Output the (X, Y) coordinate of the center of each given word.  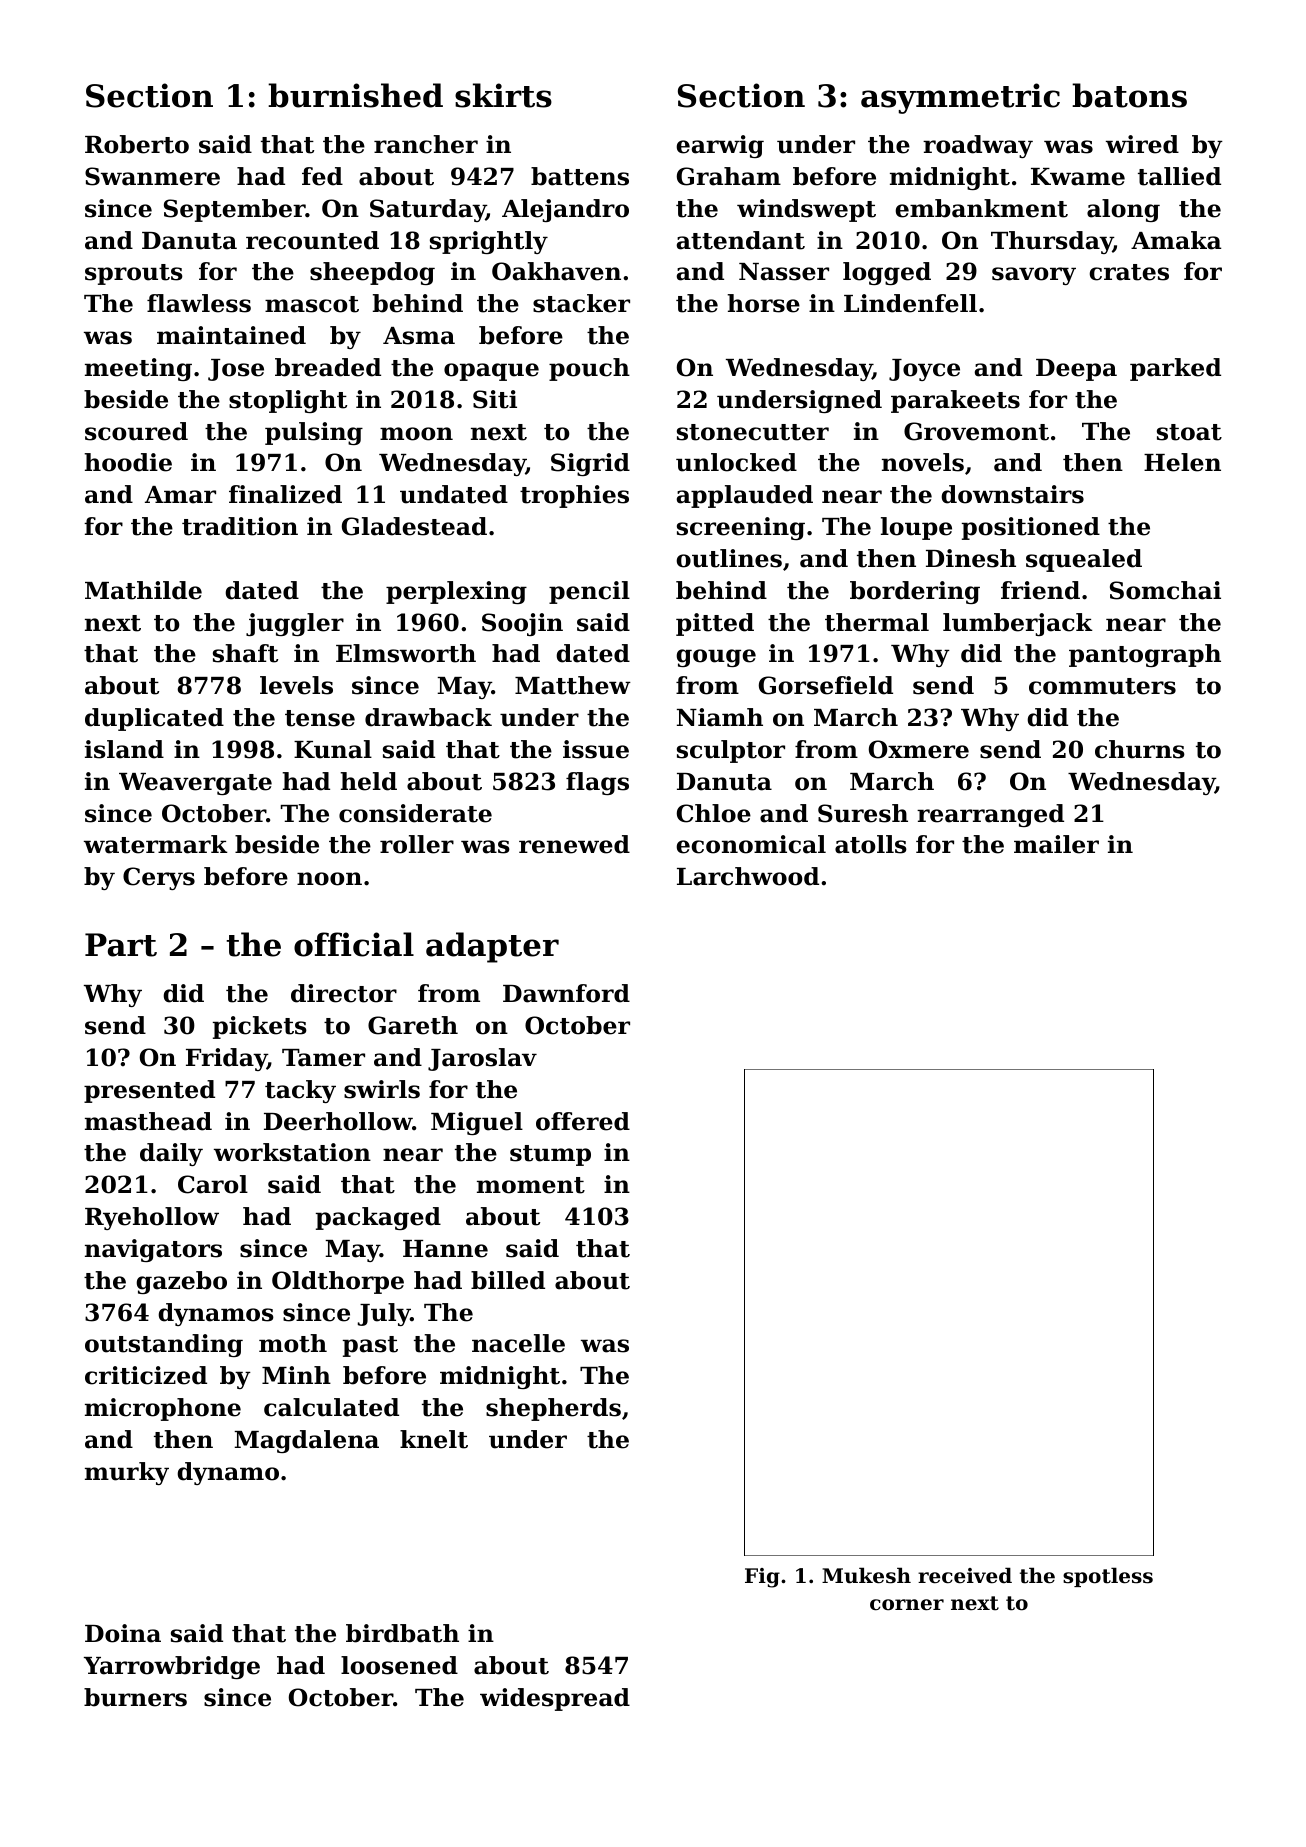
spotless (1108, 1577)
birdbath (402, 1633)
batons (1129, 95)
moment (531, 1185)
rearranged (990, 815)
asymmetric (960, 98)
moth (293, 1343)
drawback (428, 717)
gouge (716, 658)
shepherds (553, 1409)
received (965, 1575)
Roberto (137, 144)
